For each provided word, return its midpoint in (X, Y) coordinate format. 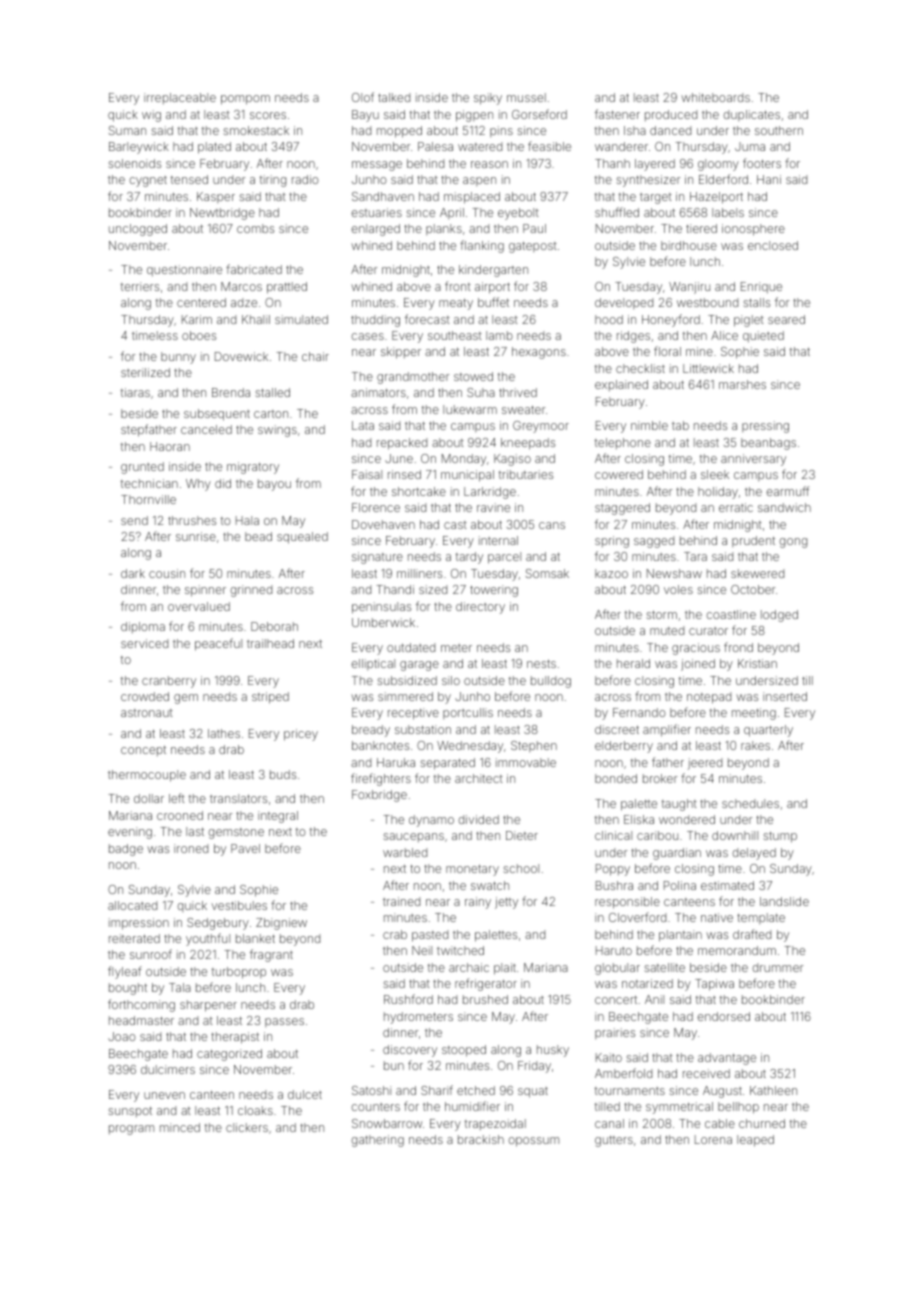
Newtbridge (222, 214)
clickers (247, 1127)
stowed (473, 376)
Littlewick (708, 368)
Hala (247, 520)
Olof (363, 97)
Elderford (723, 179)
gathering (377, 1141)
